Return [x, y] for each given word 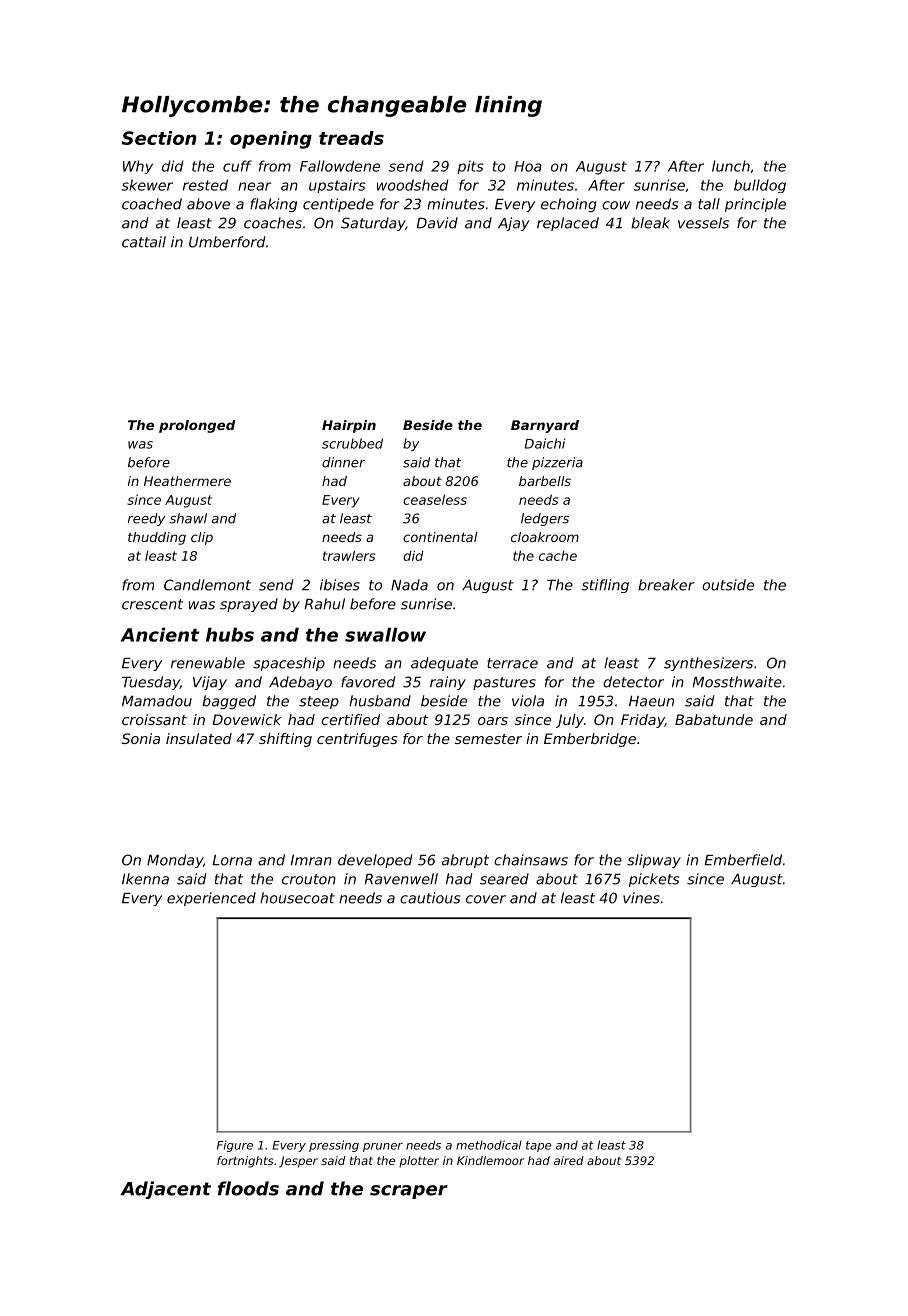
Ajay [514, 224]
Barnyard [545, 426]
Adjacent [166, 1190]
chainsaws [531, 860]
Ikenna [145, 879]
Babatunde [714, 719]
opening [271, 140]
